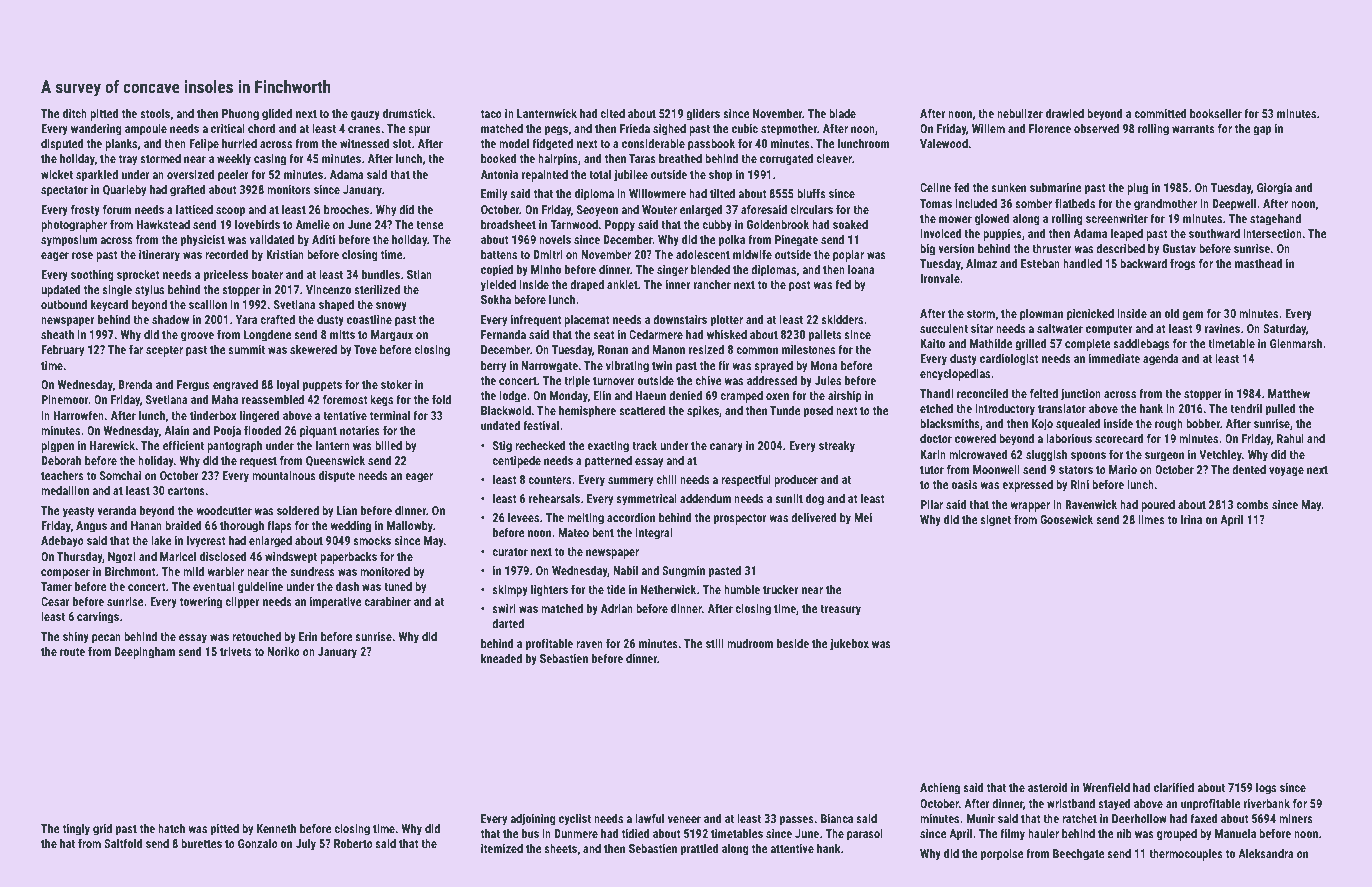 This screenshot has width=1372, height=887. I want to click on sheets, so click(560, 848).
